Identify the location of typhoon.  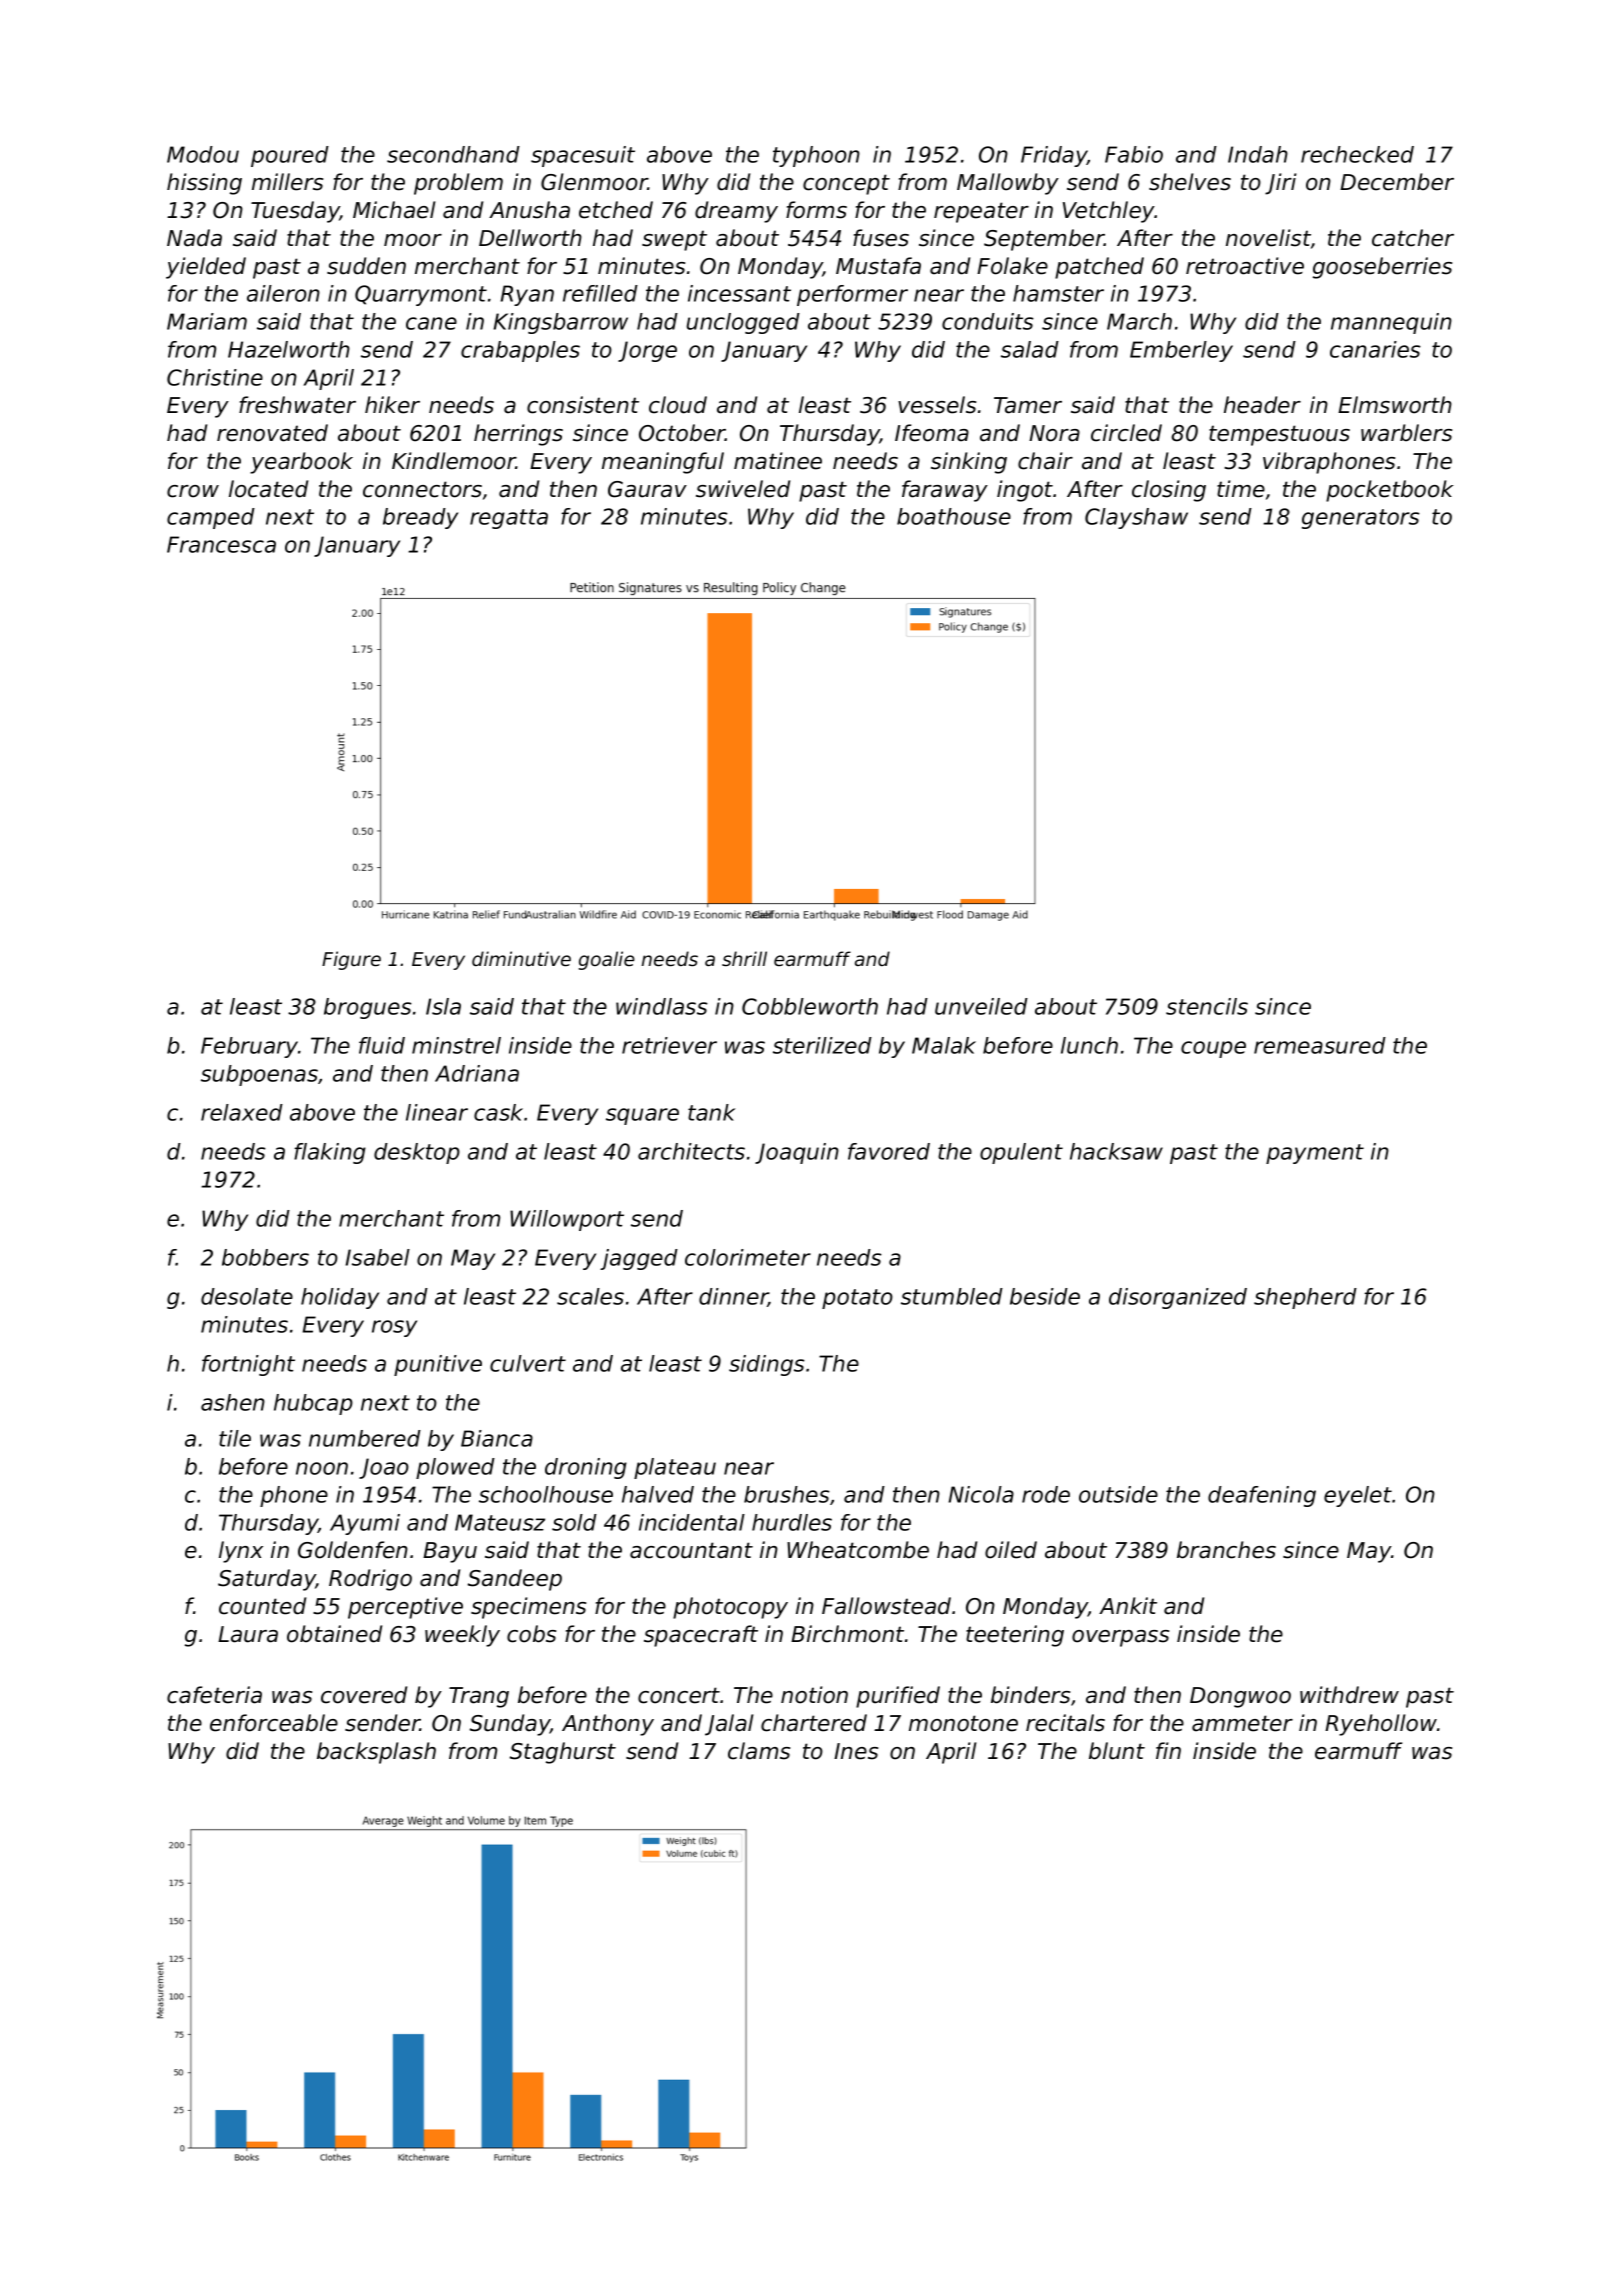
(816, 156).
